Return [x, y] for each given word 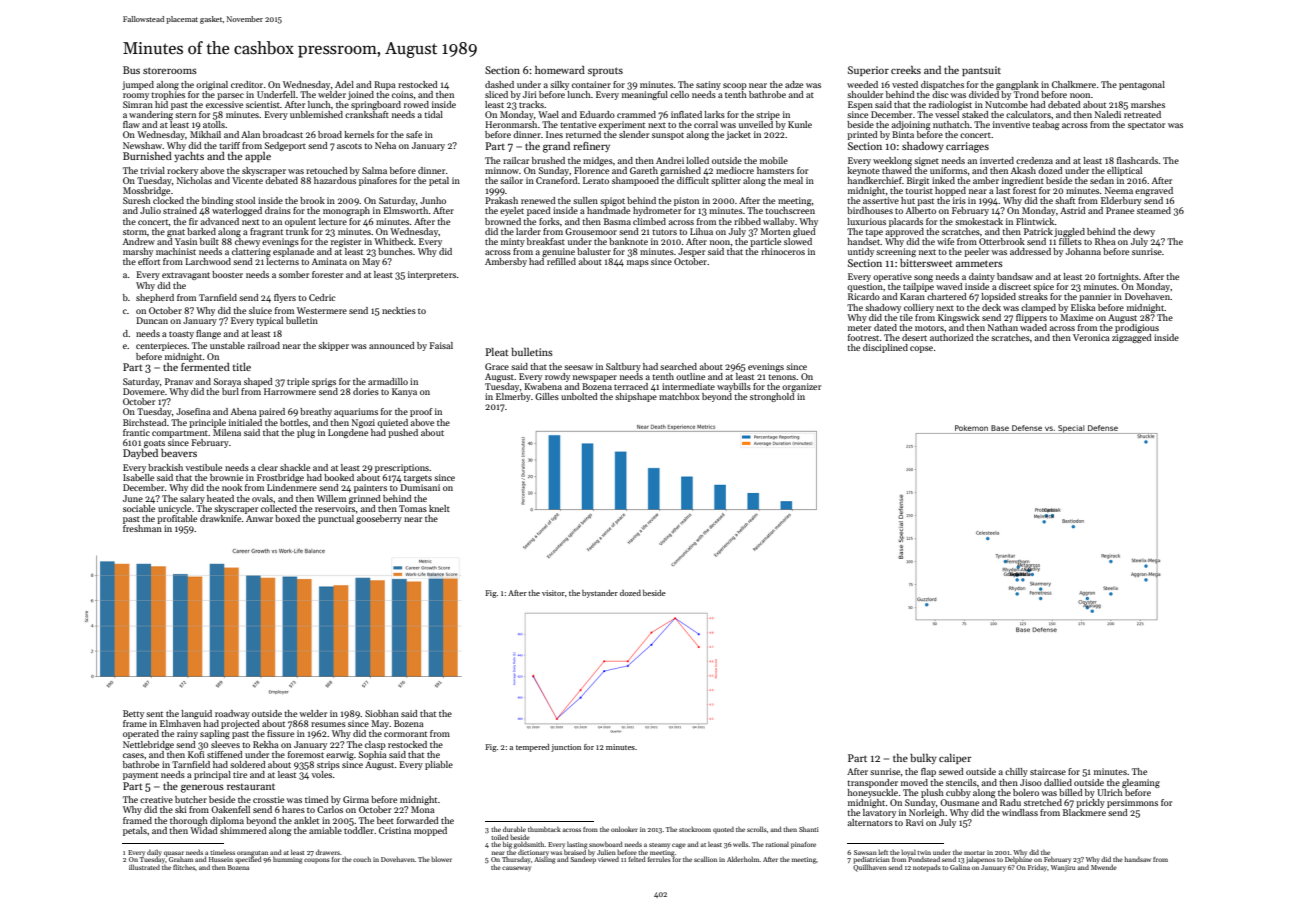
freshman [142, 528]
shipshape [636, 397]
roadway [232, 714]
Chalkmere [1074, 84]
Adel [344, 84]
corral [706, 124]
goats [154, 444]
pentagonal [1142, 85]
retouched [327, 170]
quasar [174, 854]
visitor [553, 593]
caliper [955, 759]
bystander [600, 594]
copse [921, 349]
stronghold [772, 397]
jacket [738, 135]
